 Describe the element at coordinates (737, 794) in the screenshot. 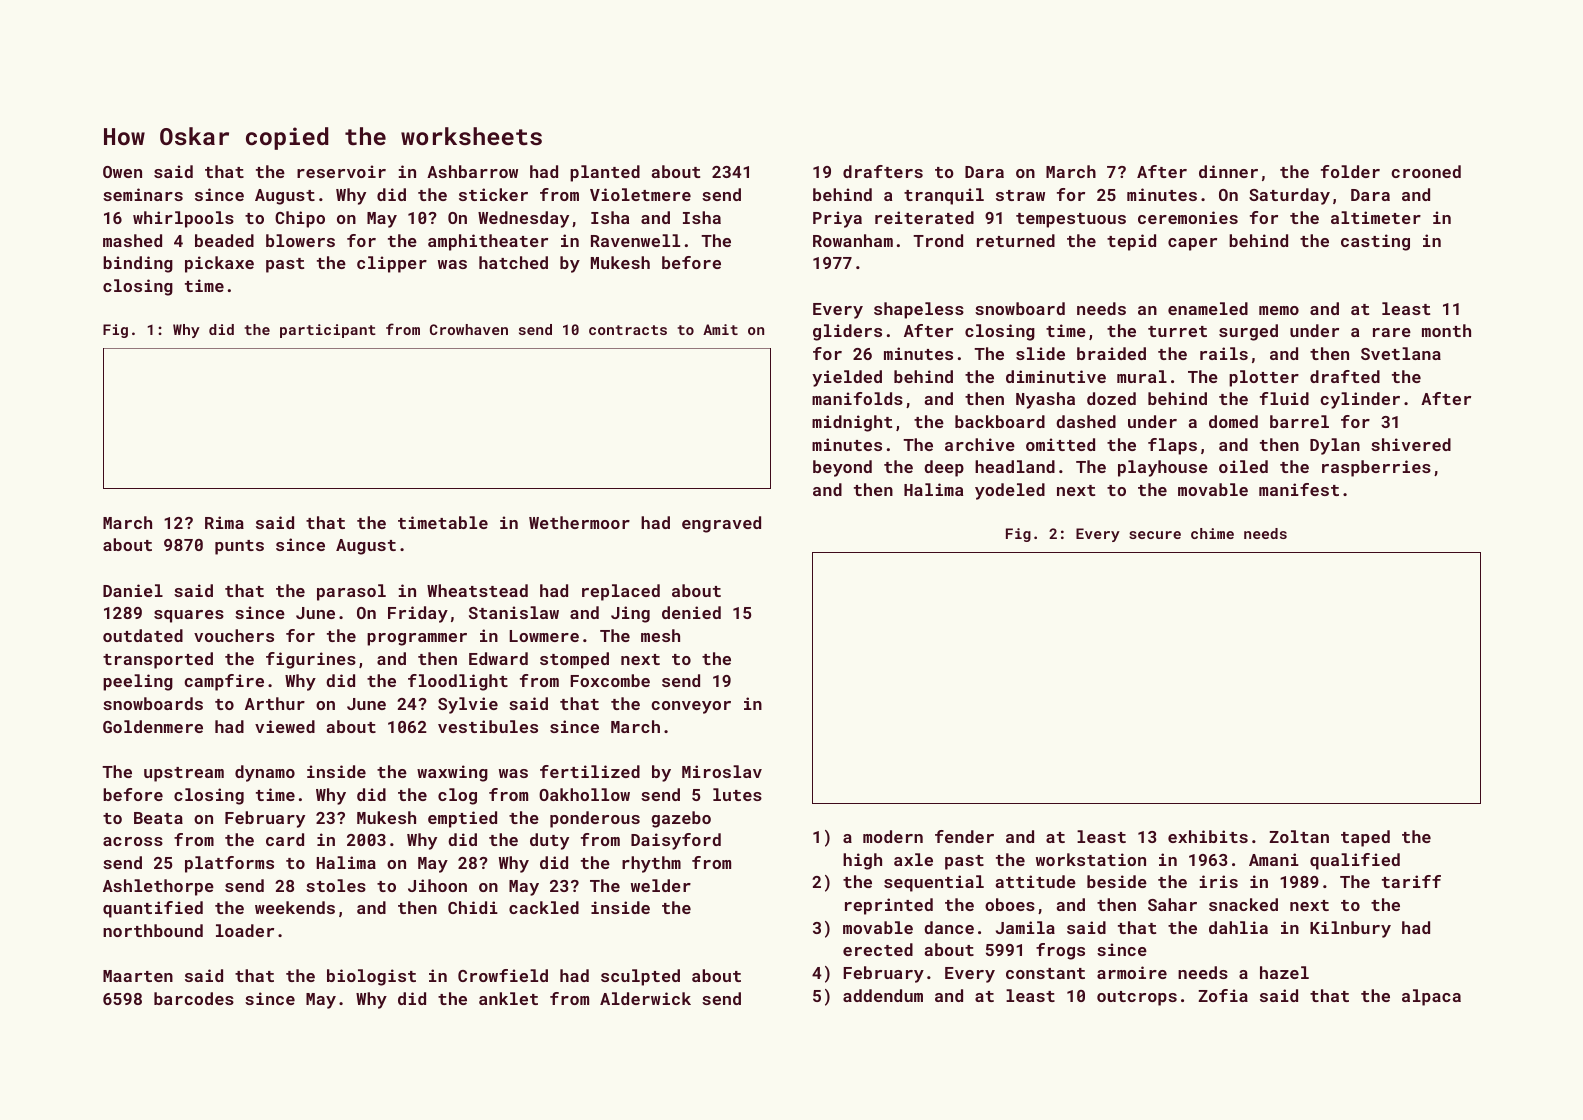

I see `lutes` at that location.
